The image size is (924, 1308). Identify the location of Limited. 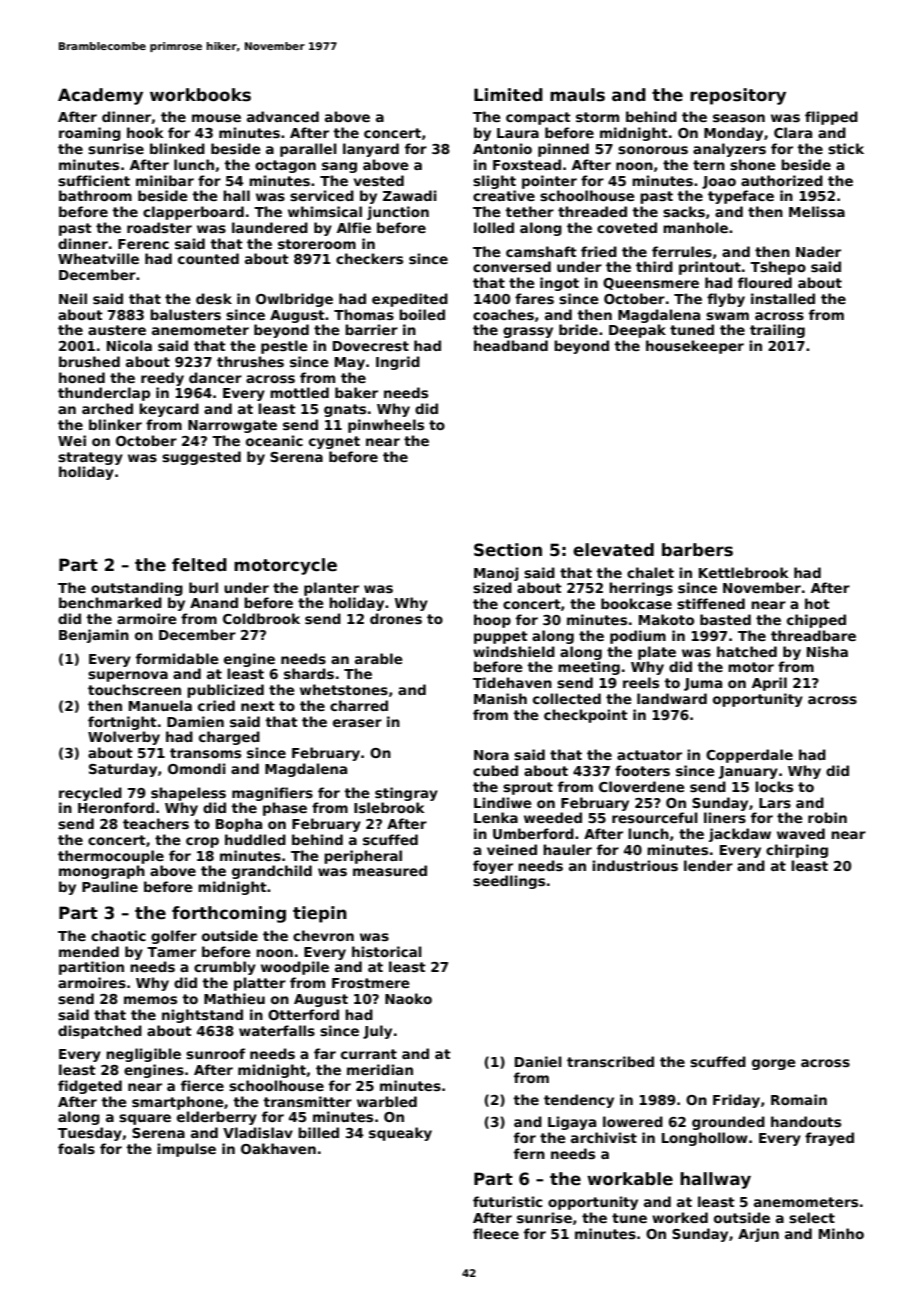
(508, 95).
